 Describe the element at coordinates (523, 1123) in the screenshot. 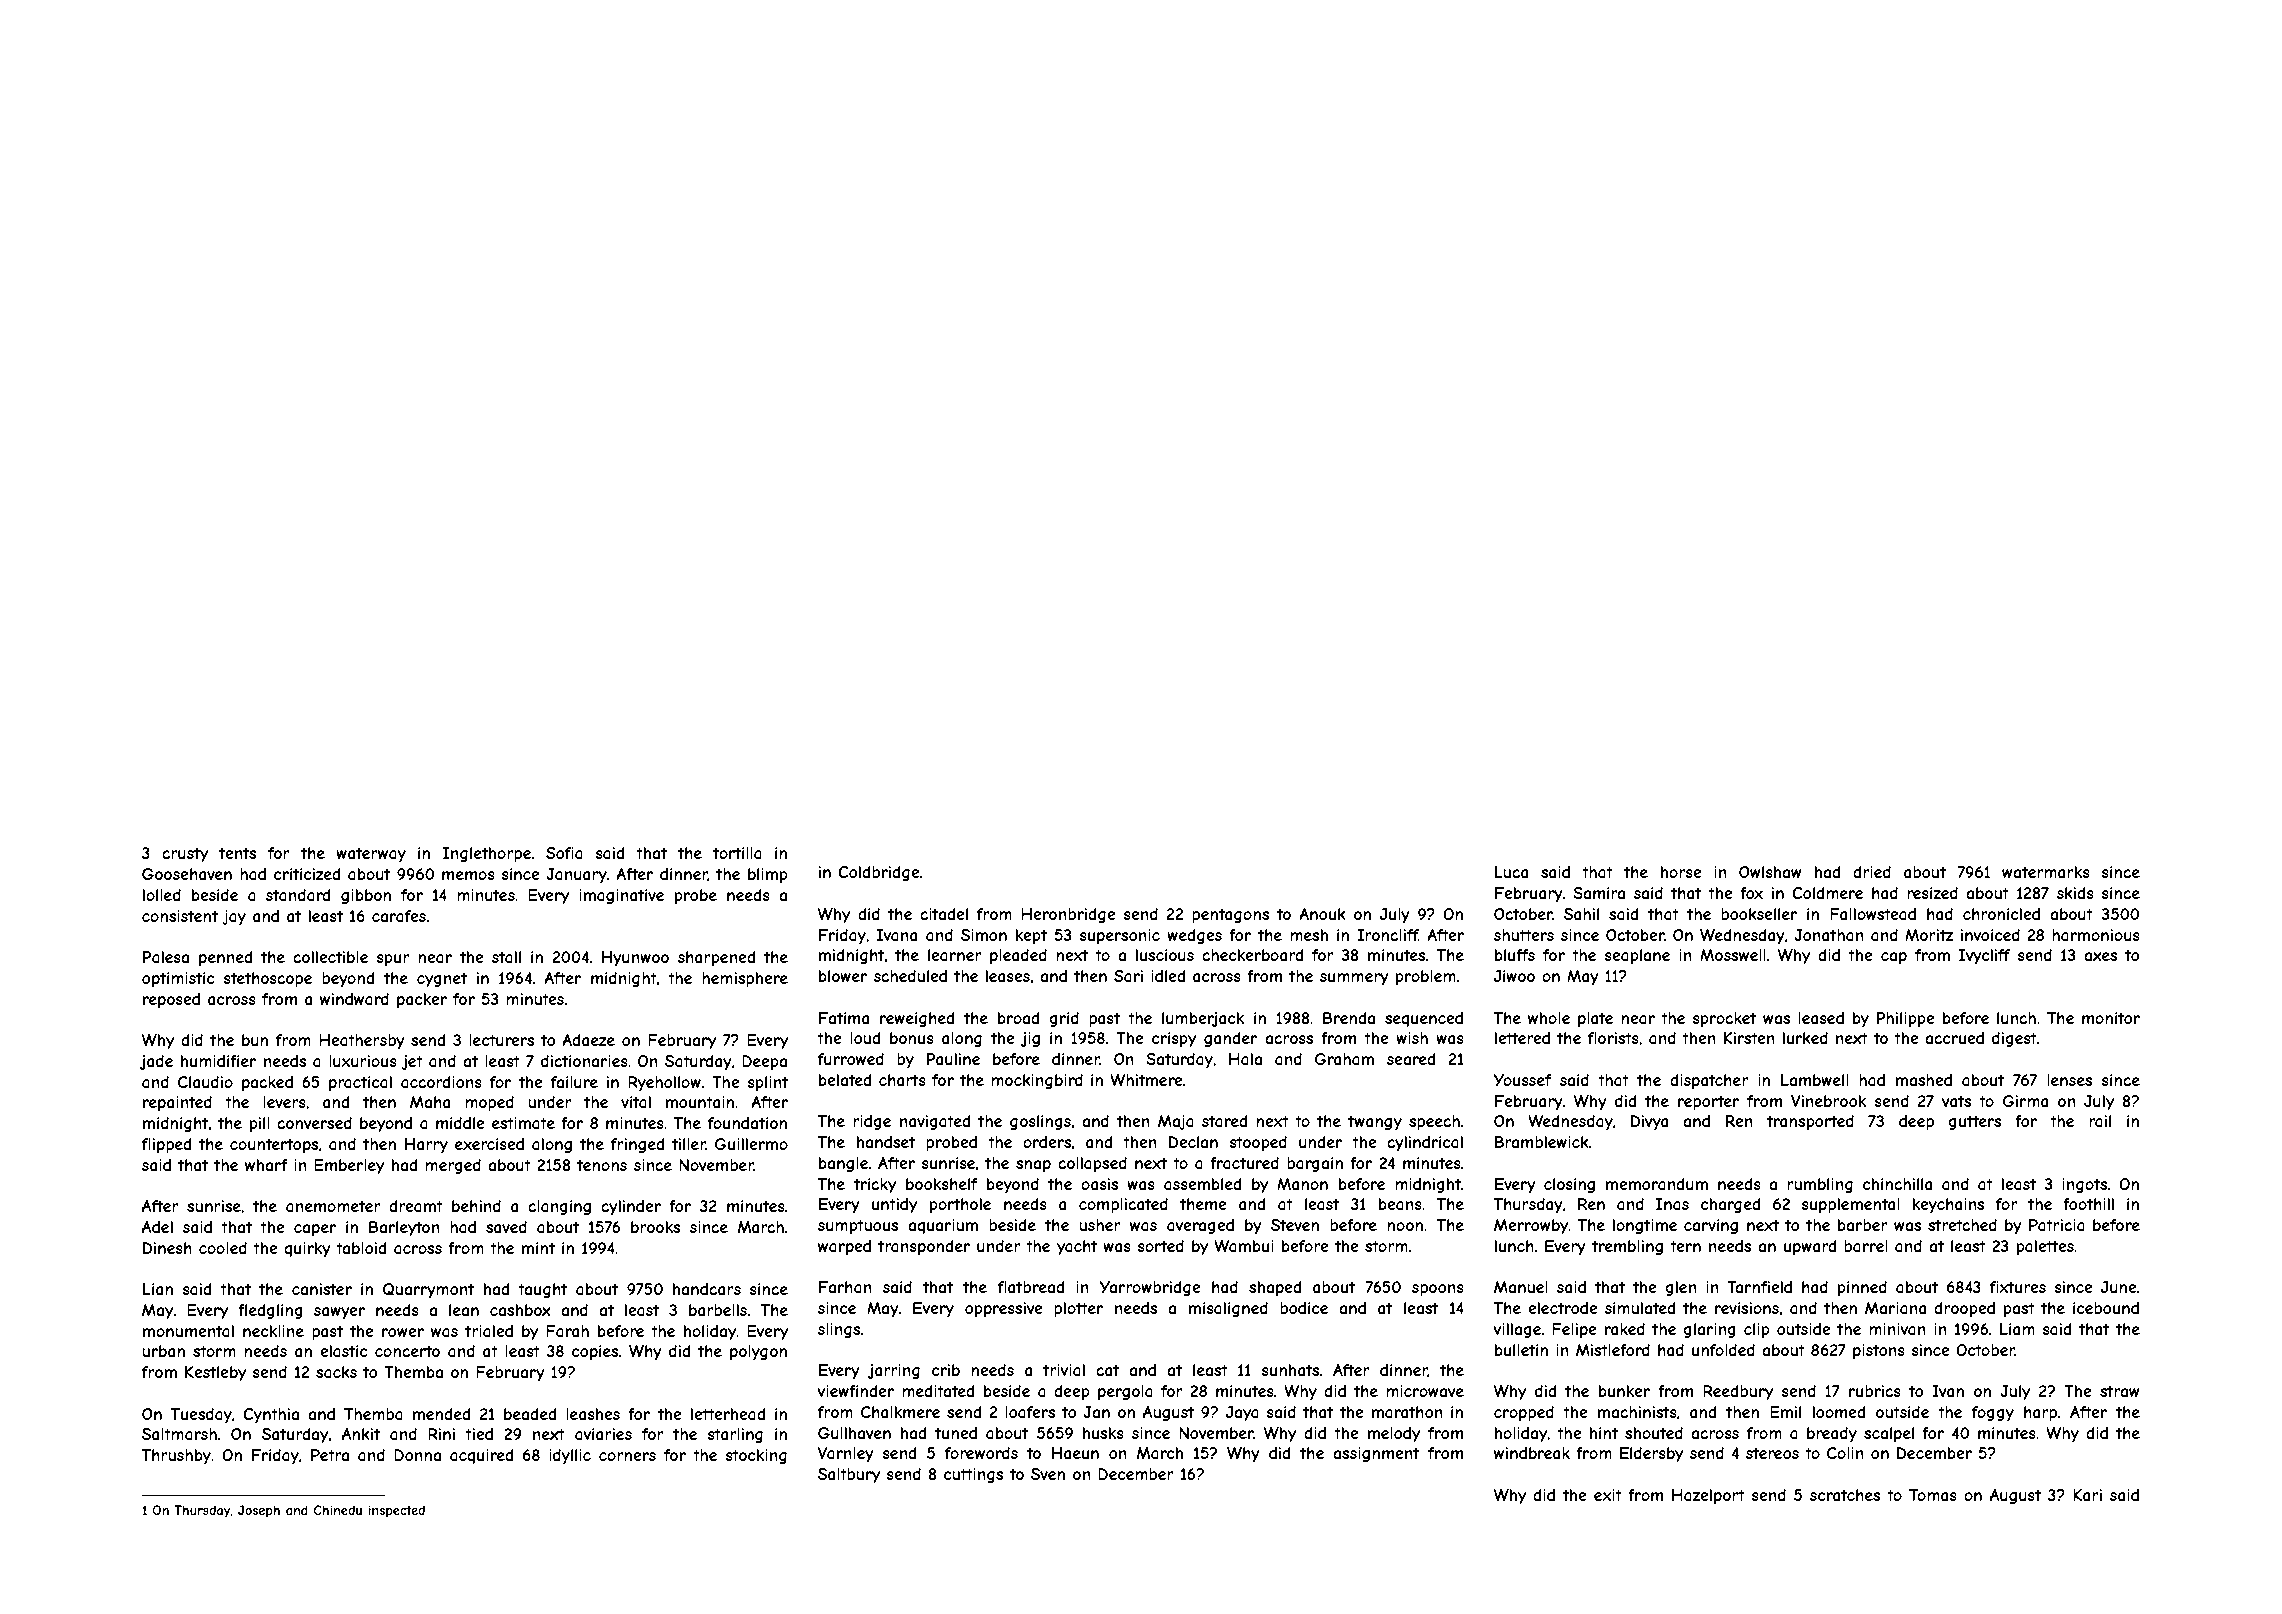

I see `estimate` at that location.
